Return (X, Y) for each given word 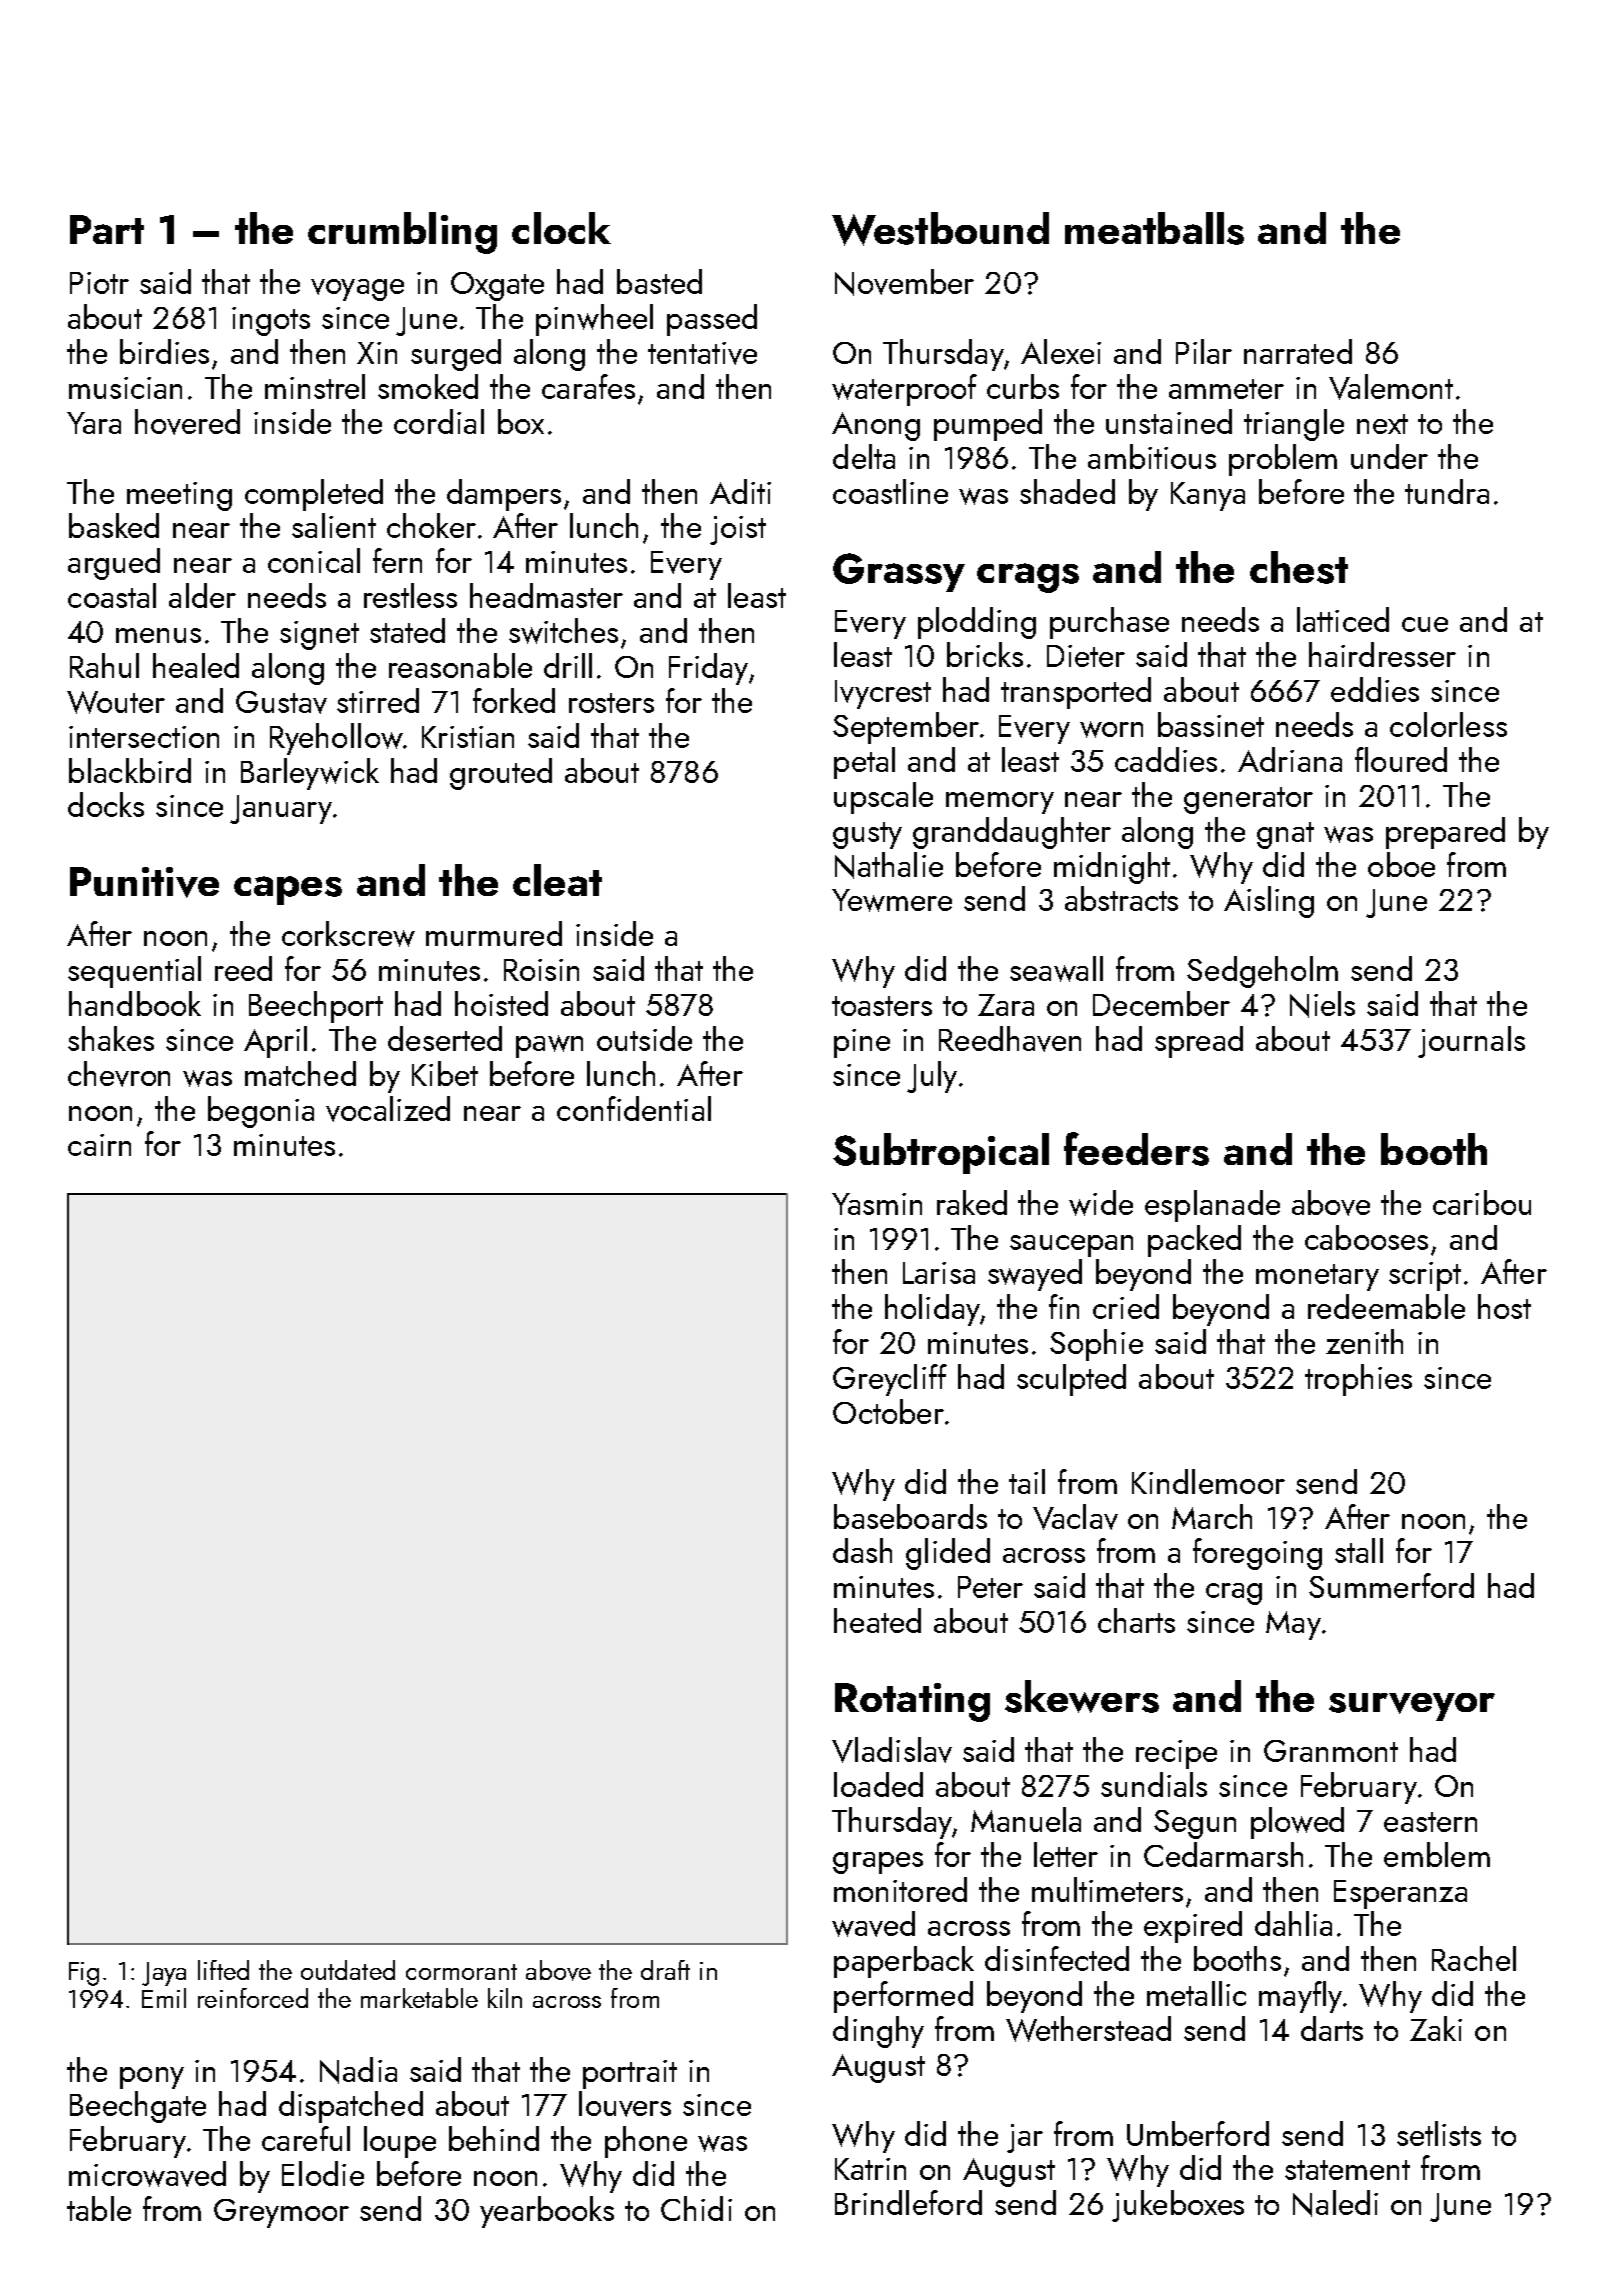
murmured (494, 933)
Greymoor (281, 2213)
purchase (1109, 623)
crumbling (402, 233)
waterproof (904, 390)
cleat (557, 880)
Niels (1322, 1004)
